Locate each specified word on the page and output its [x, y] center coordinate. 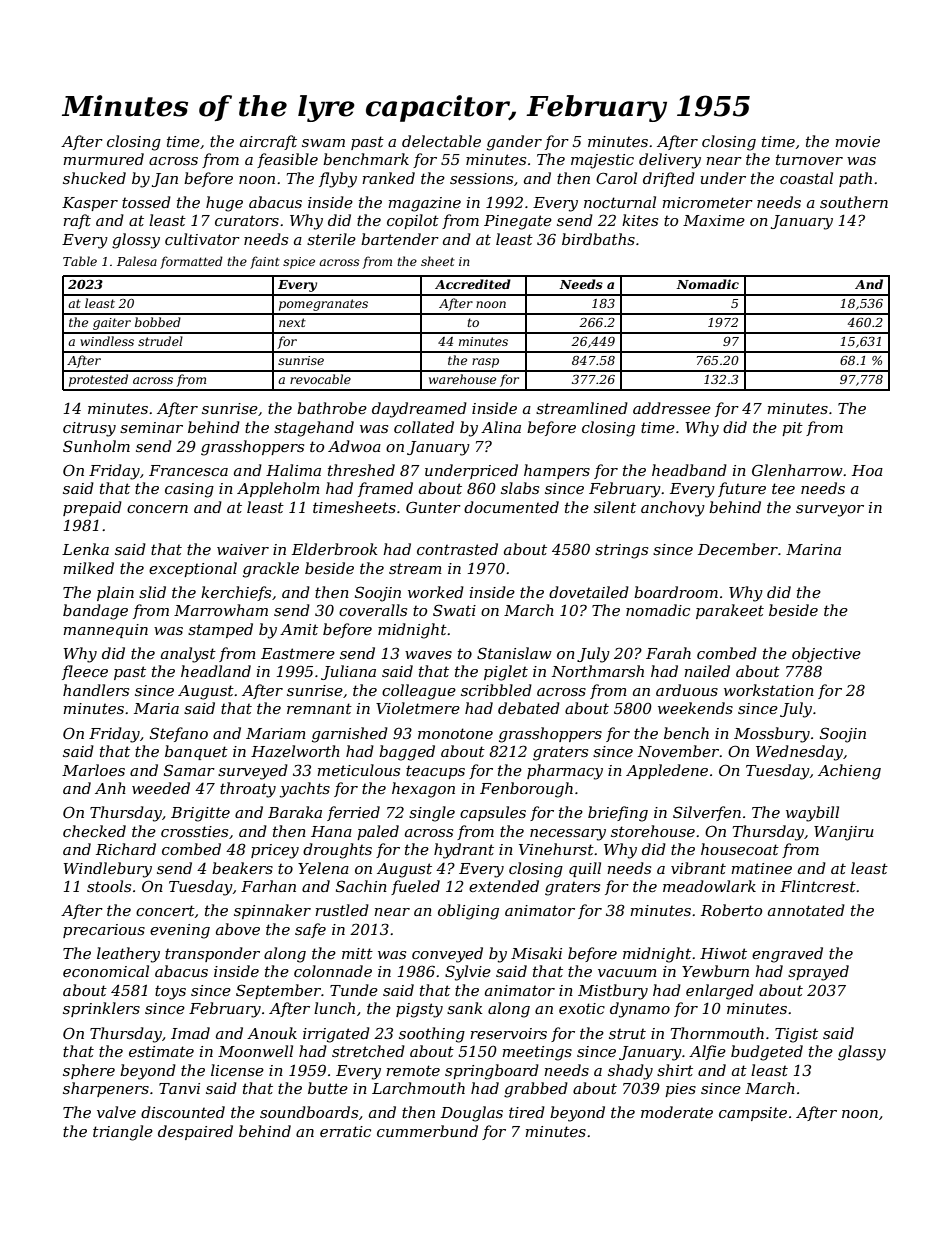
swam [323, 143]
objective [826, 655]
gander [514, 143]
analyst [188, 655]
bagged [407, 753]
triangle [123, 1133]
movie [857, 141]
